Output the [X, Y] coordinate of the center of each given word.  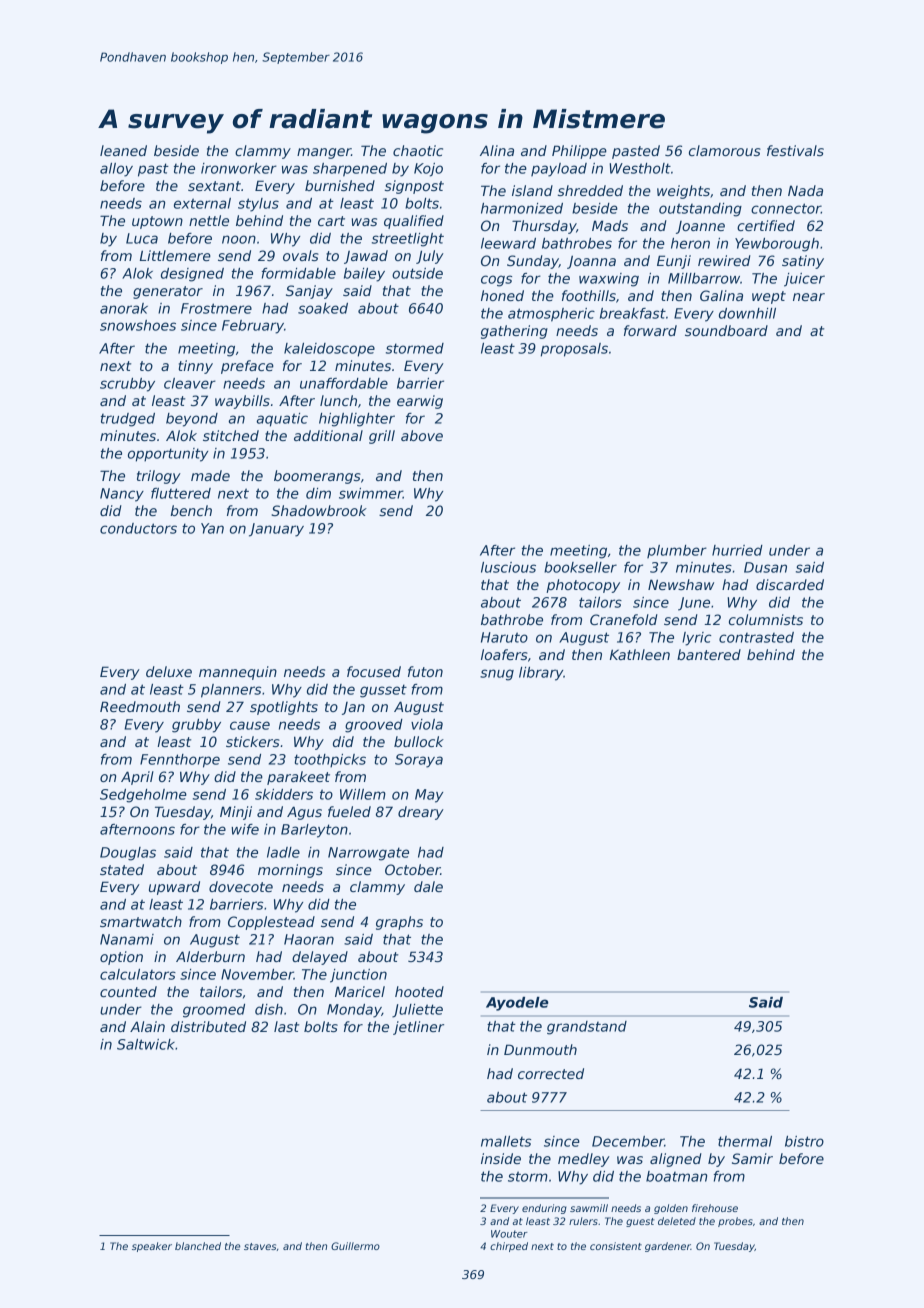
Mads [610, 225]
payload [559, 170]
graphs [399, 923]
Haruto [504, 637]
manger [324, 153]
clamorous [725, 150]
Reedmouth [140, 706]
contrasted [756, 637]
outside [417, 273]
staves [260, 1246]
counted [128, 991]
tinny [195, 367]
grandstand [587, 1028]
